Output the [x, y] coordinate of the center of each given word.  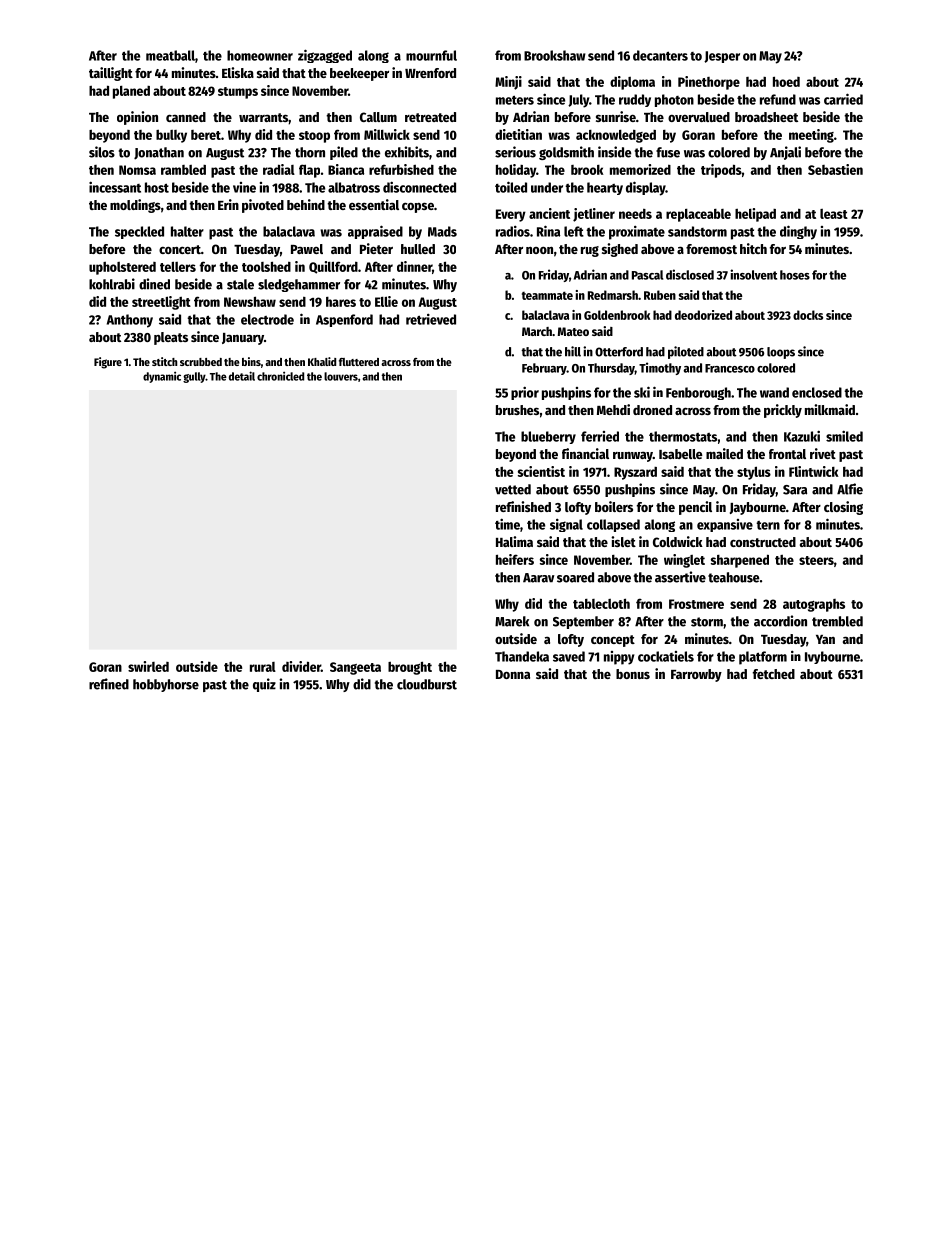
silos [102, 152]
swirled [148, 666]
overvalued [699, 117]
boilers [614, 506]
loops [781, 353]
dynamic [162, 377]
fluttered [359, 362]
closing [843, 508]
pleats [171, 338]
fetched [774, 674]
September [583, 622]
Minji [508, 83]
